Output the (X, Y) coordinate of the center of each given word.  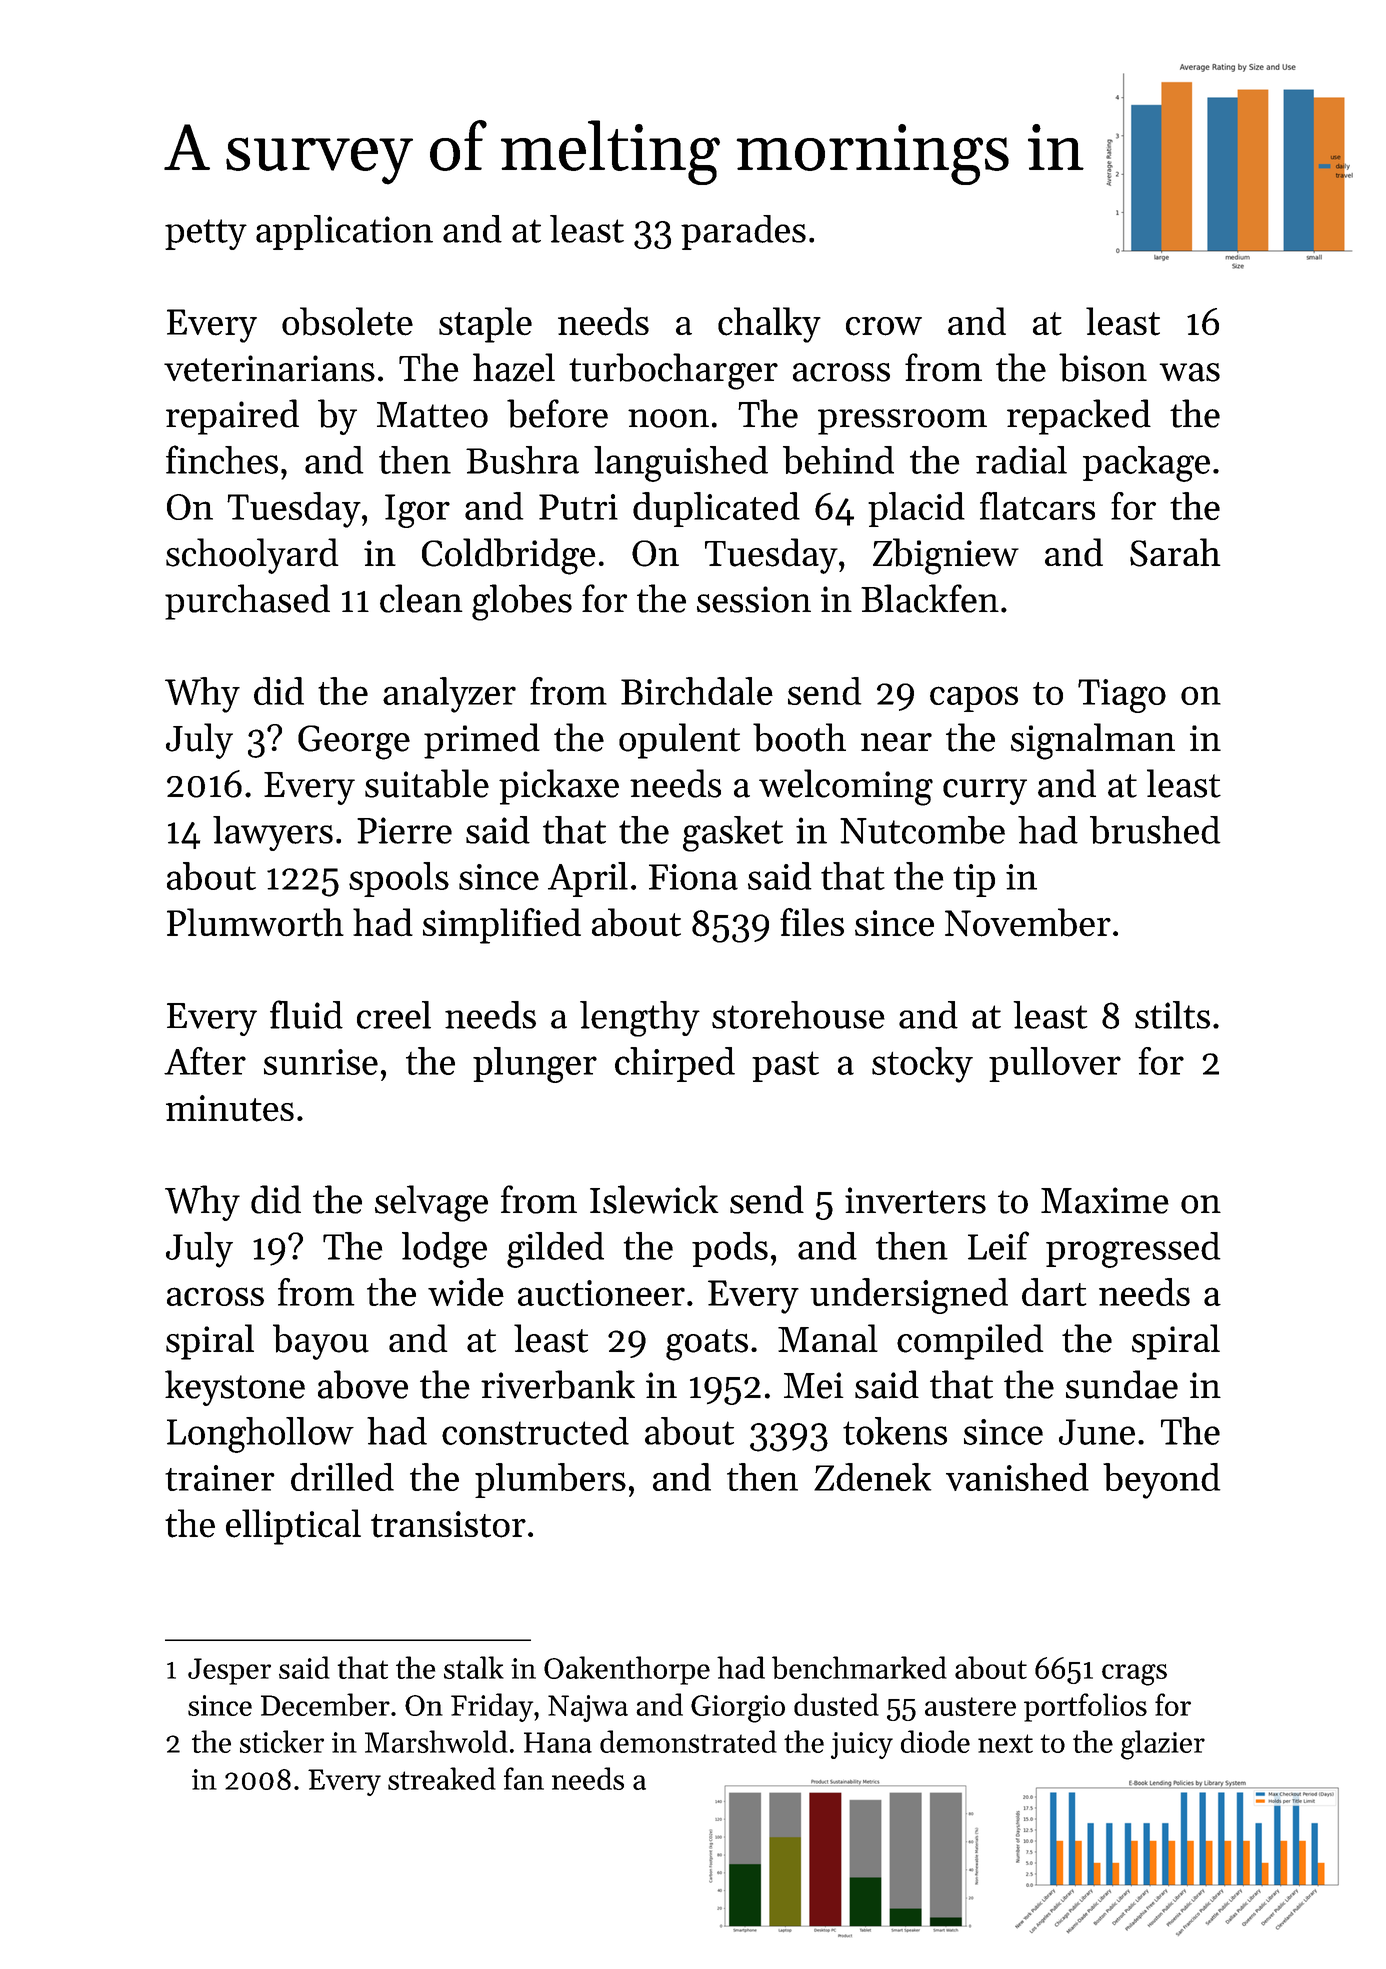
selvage (431, 1203)
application (344, 232)
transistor (448, 1524)
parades (743, 232)
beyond (1161, 1481)
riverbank (558, 1384)
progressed (1133, 1250)
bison (1103, 367)
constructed (535, 1431)
